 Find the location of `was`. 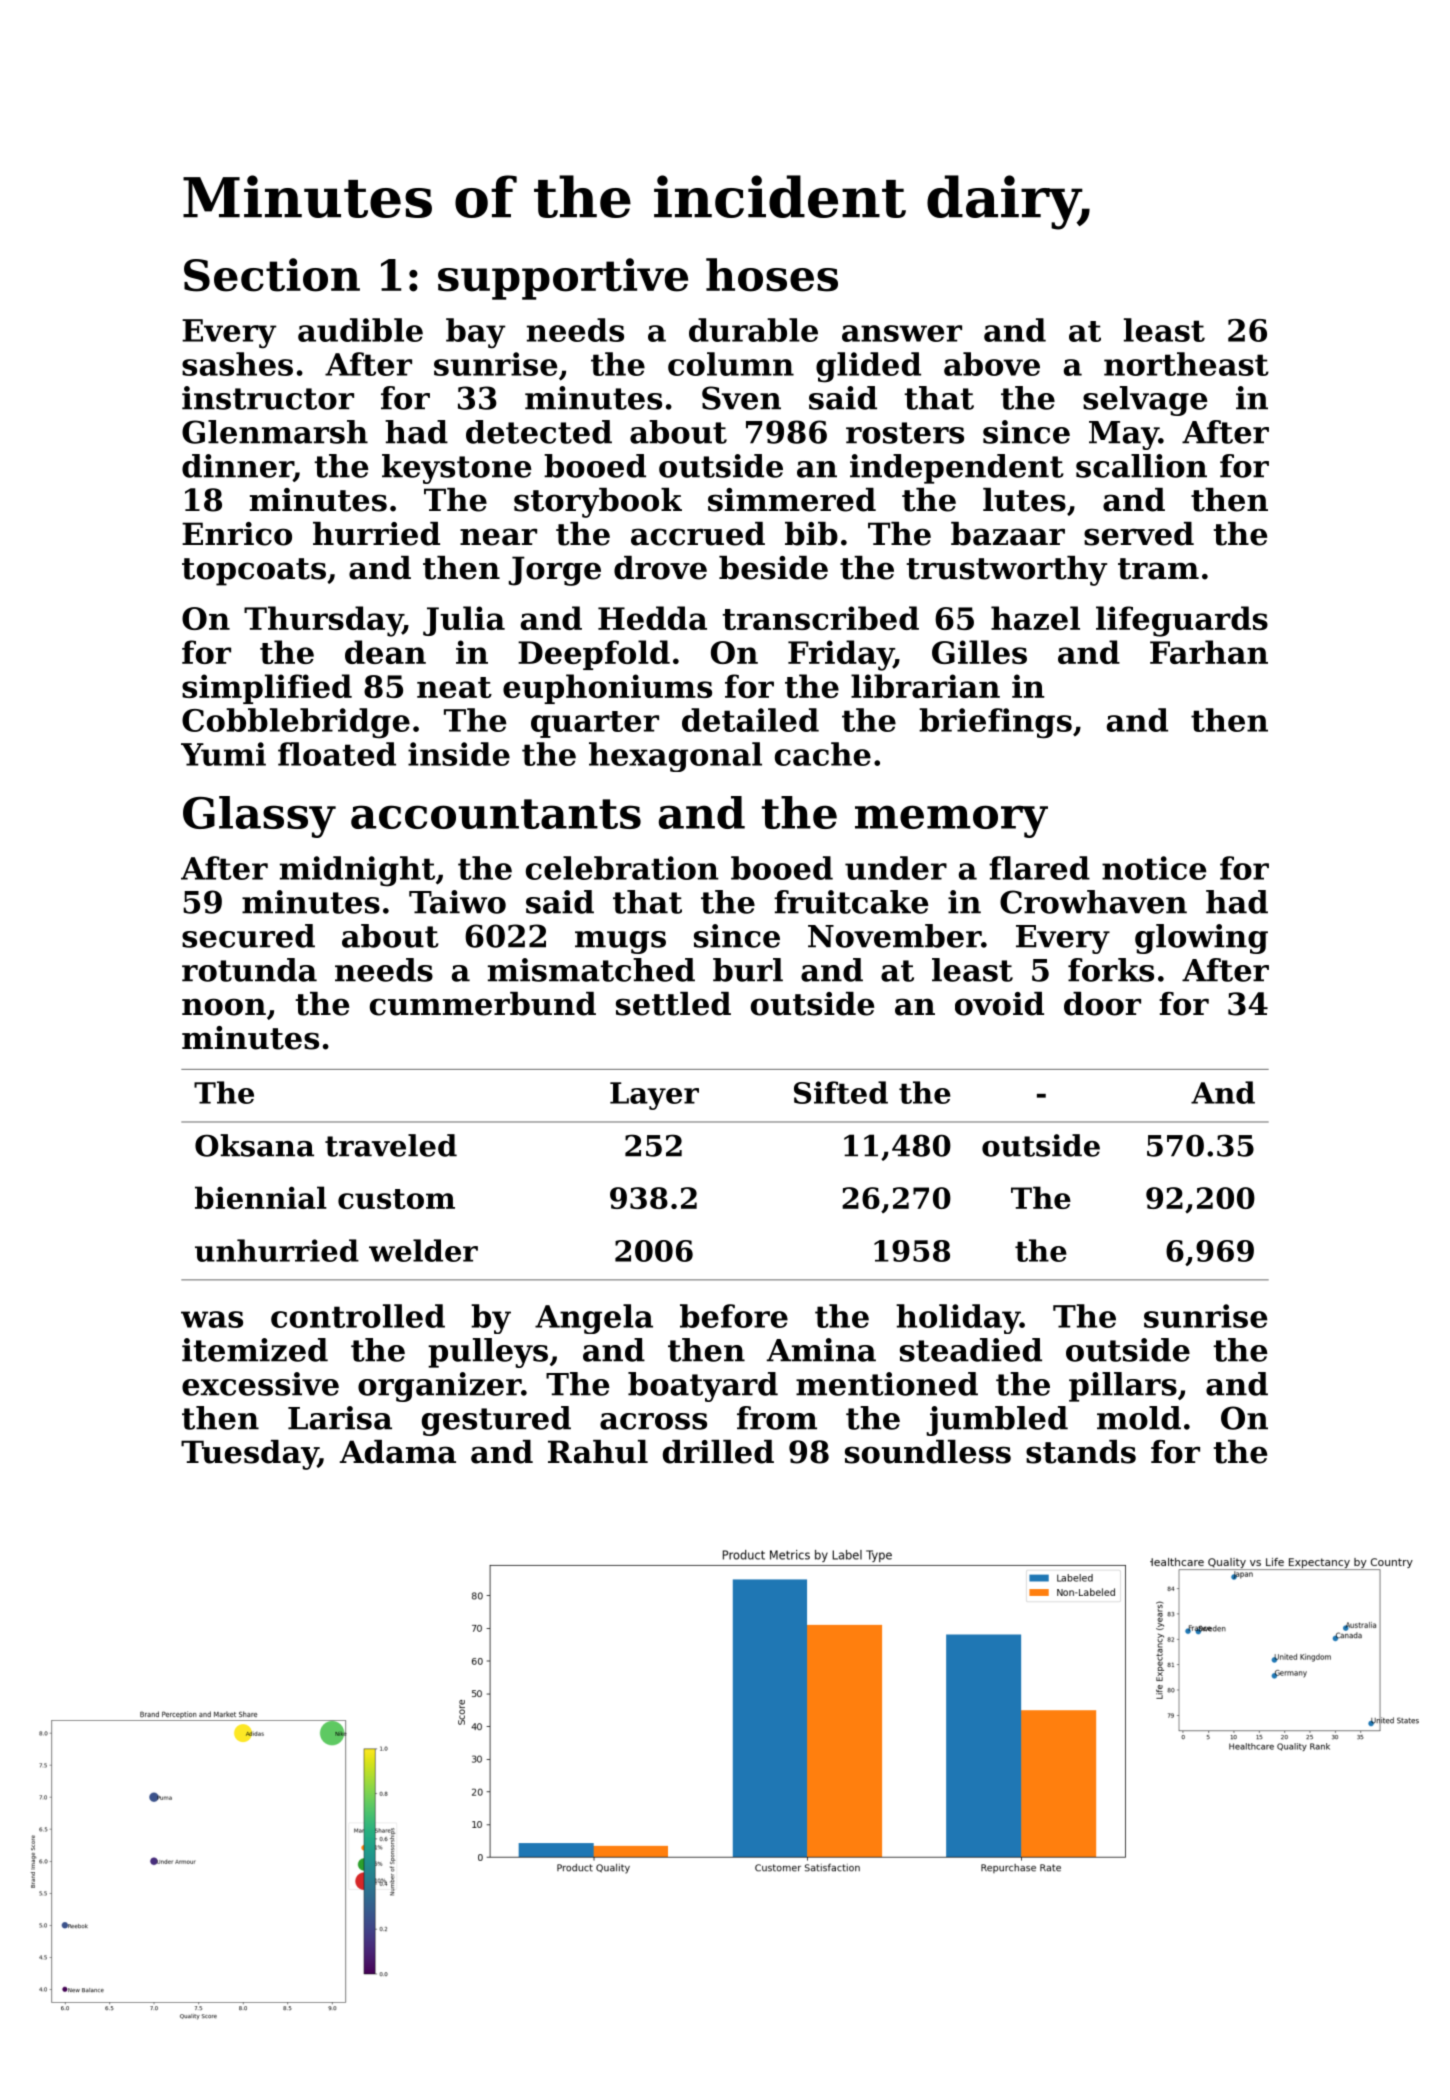

was is located at coordinates (212, 1319).
